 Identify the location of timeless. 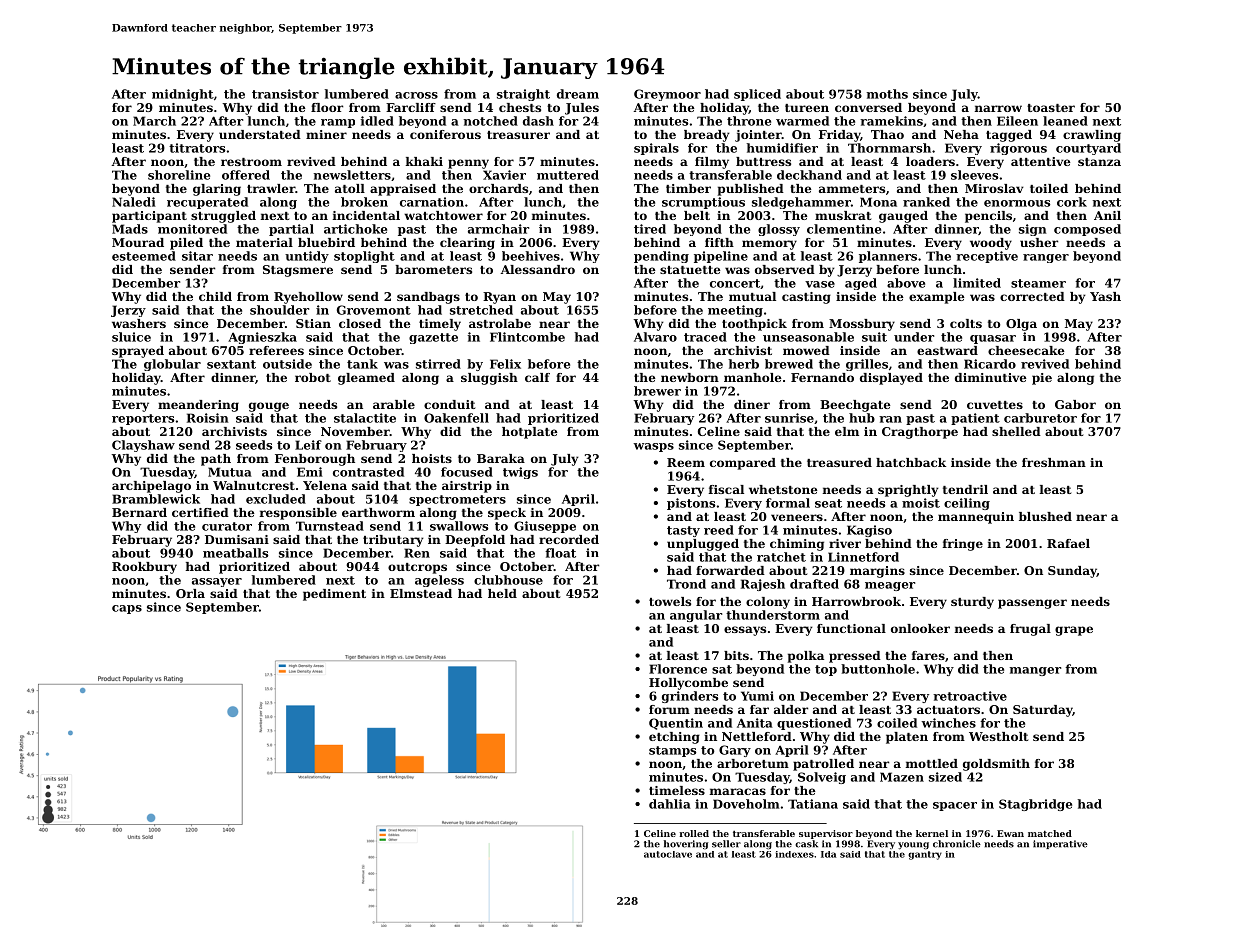
(677, 790).
